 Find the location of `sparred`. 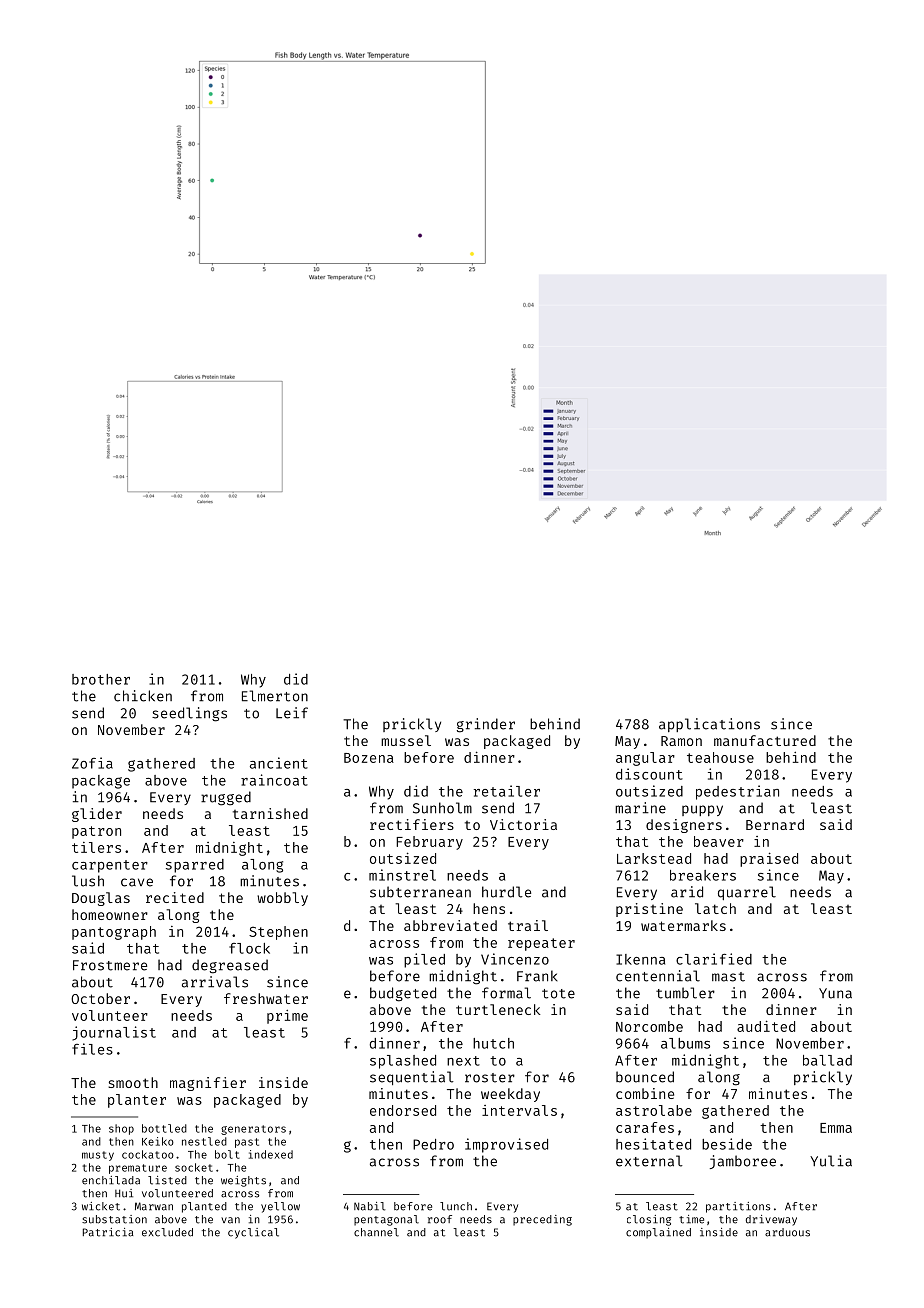

sparred is located at coordinates (195, 866).
